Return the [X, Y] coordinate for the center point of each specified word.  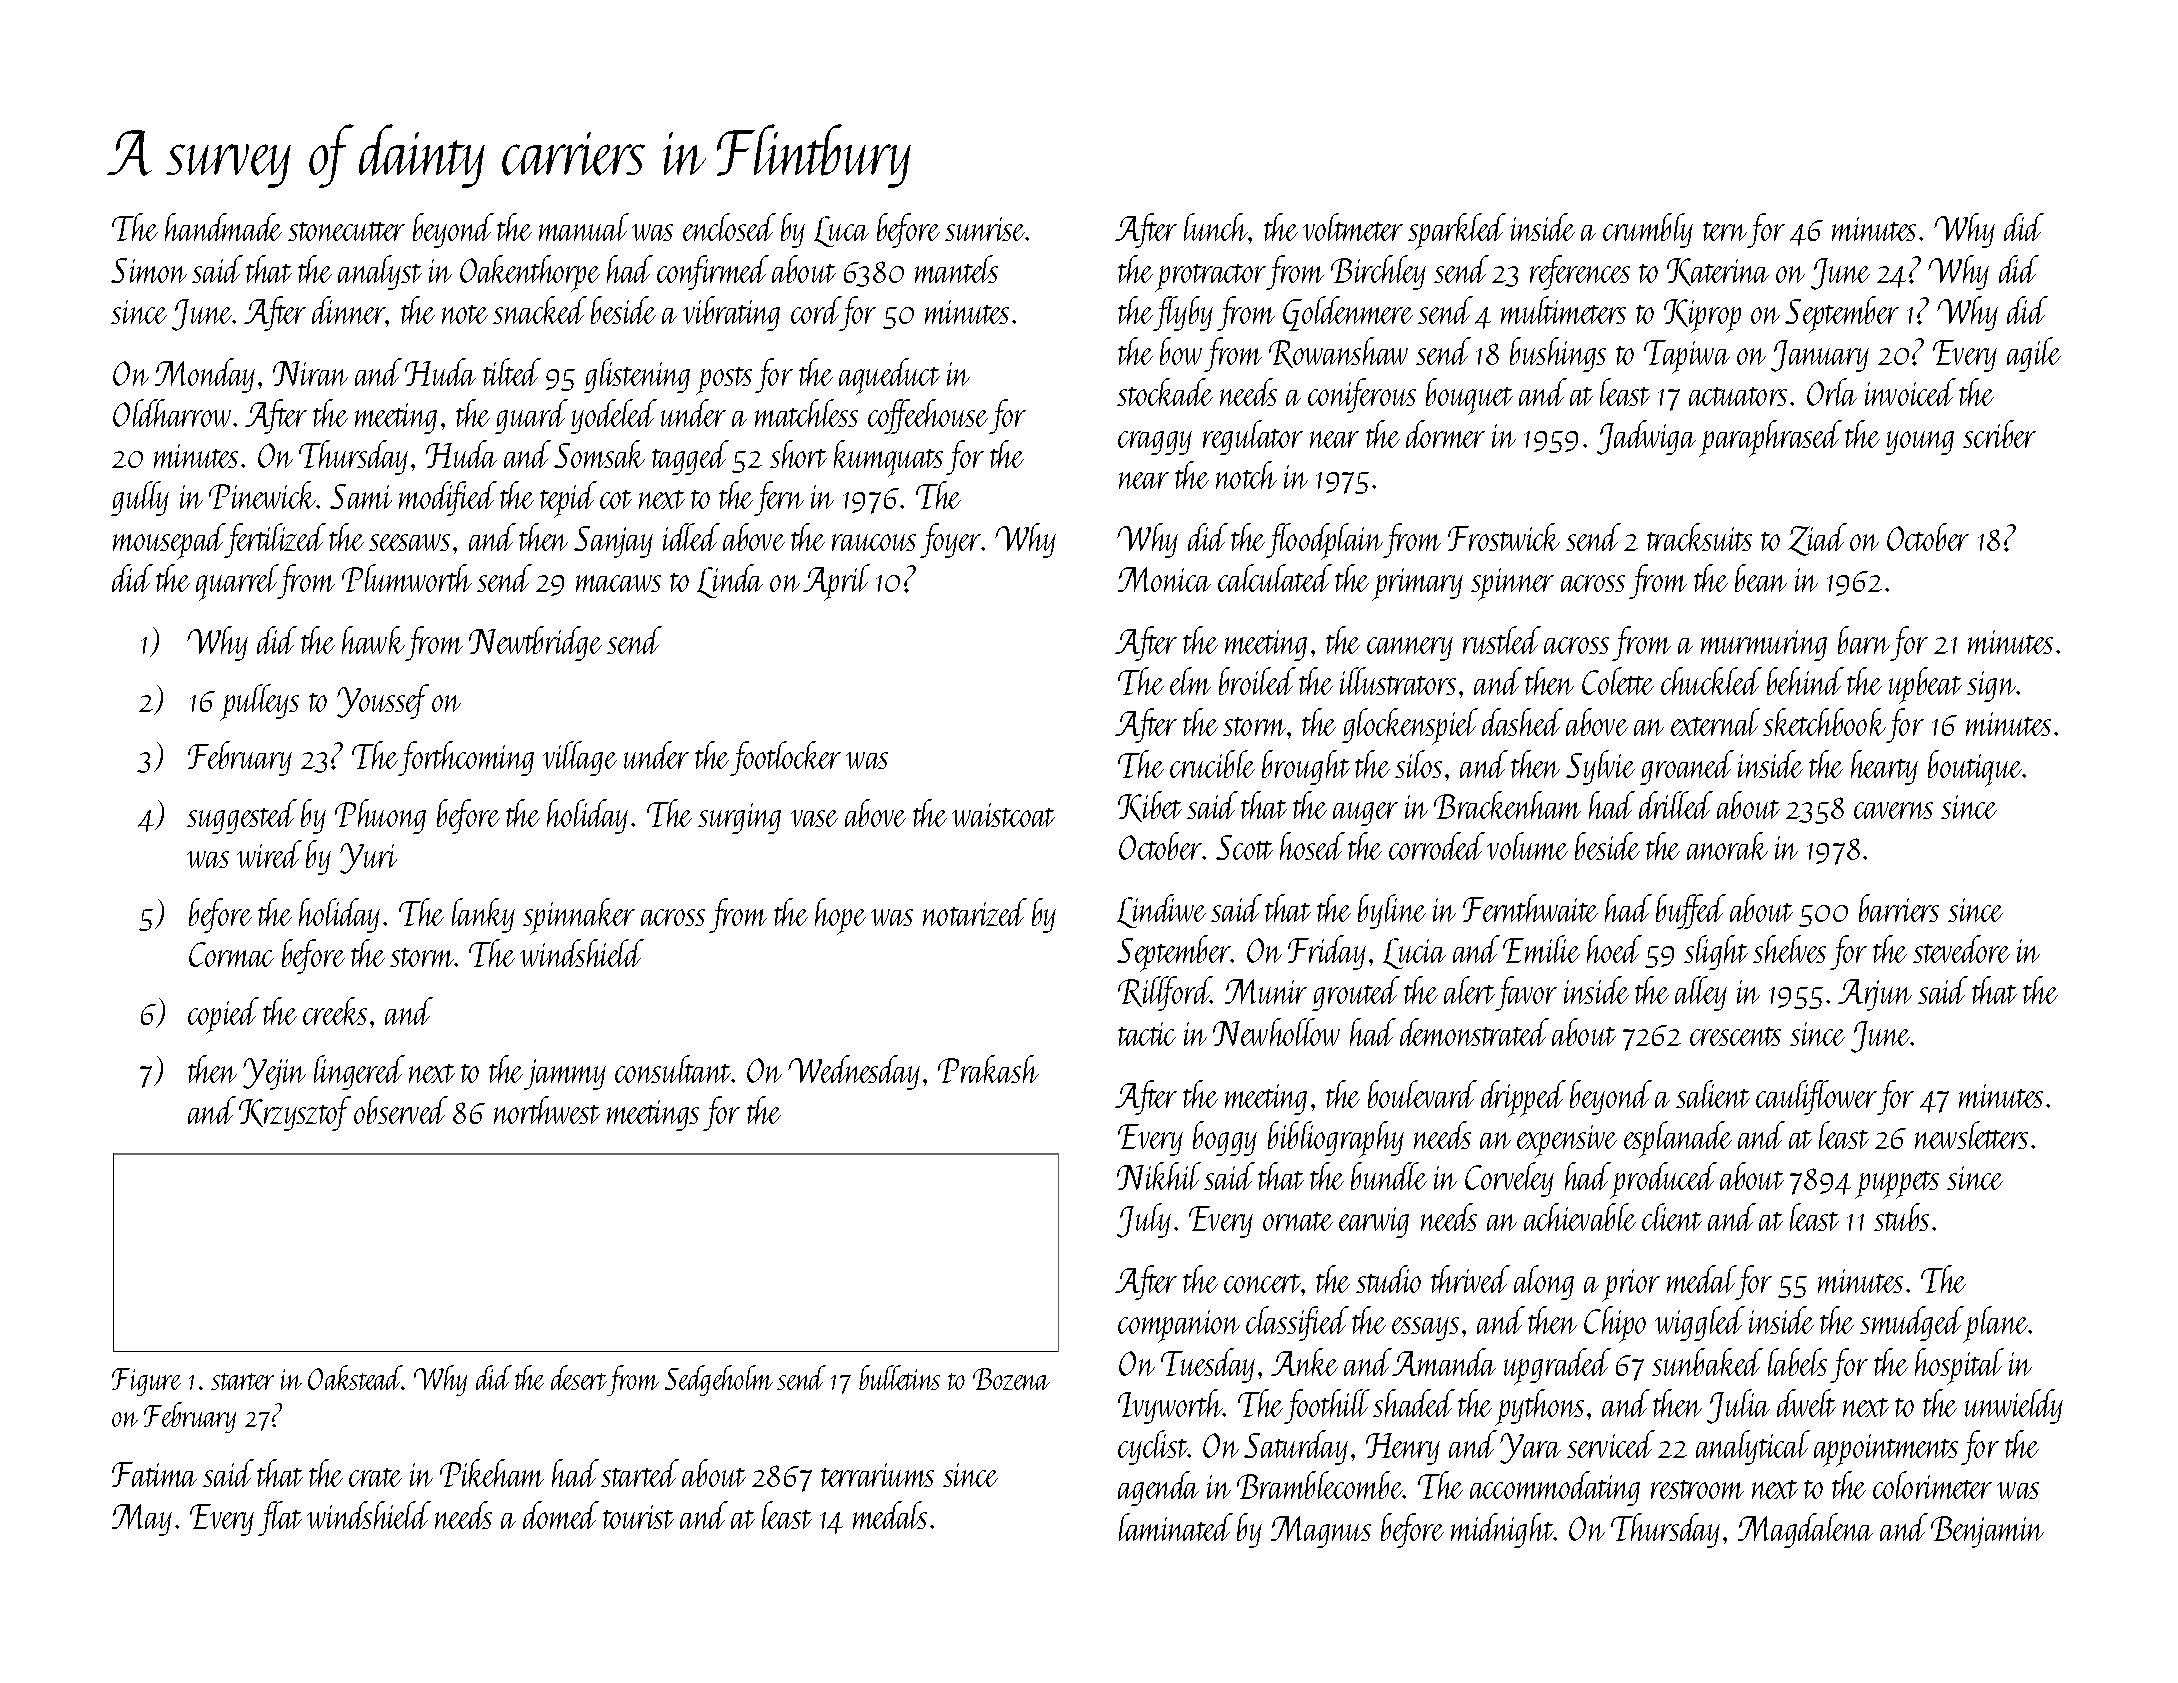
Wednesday [854, 1072]
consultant [673, 1069]
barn [1864, 640]
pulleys [259, 702]
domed [561, 1515]
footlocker [785, 758]
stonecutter [346, 231]
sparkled [1457, 231]
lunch [1216, 227]
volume [1527, 846]
